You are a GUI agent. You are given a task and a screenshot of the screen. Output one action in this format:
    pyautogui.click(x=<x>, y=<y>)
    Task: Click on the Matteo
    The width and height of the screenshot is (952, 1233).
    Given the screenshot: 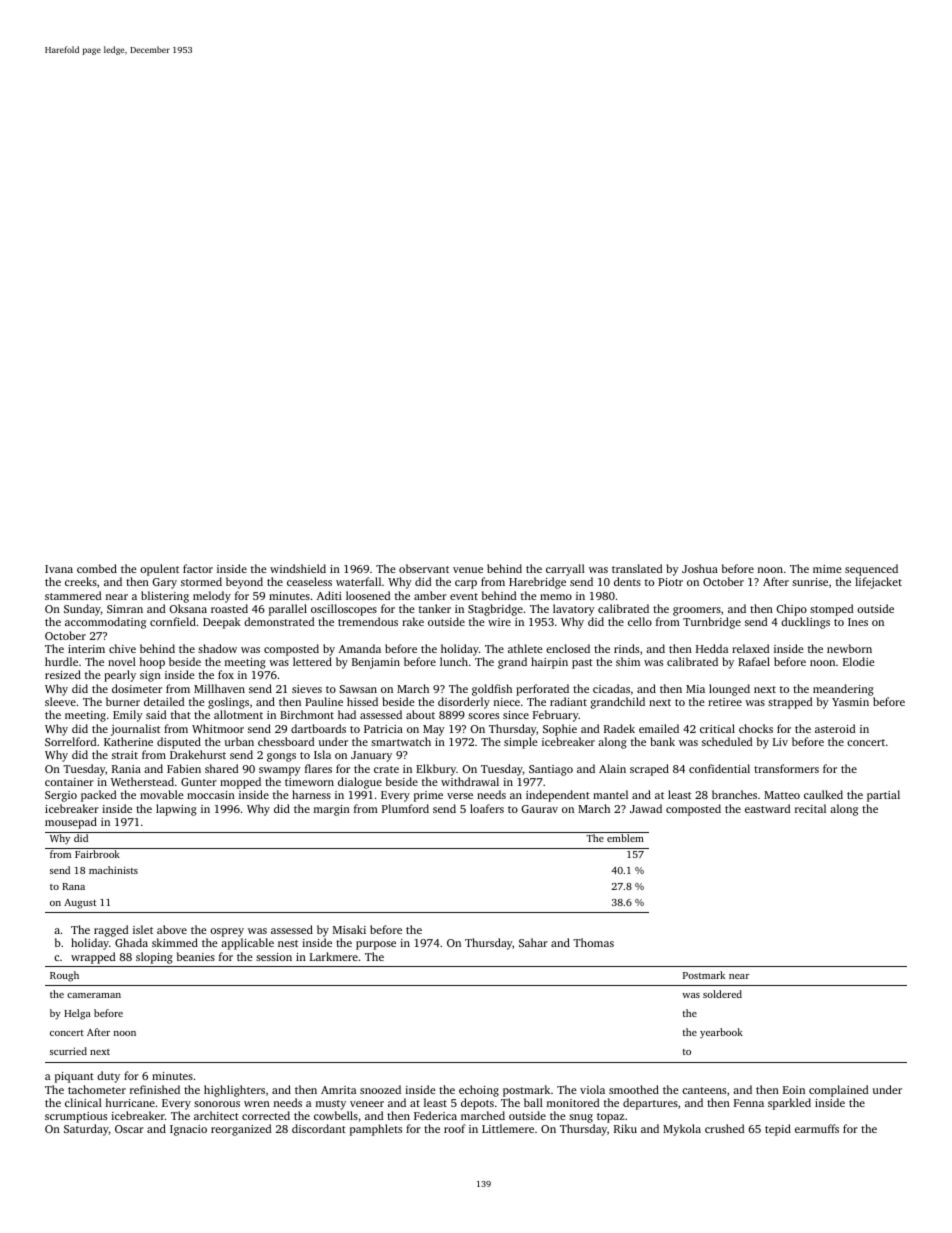 What is the action you would take?
    pyautogui.click(x=782, y=795)
